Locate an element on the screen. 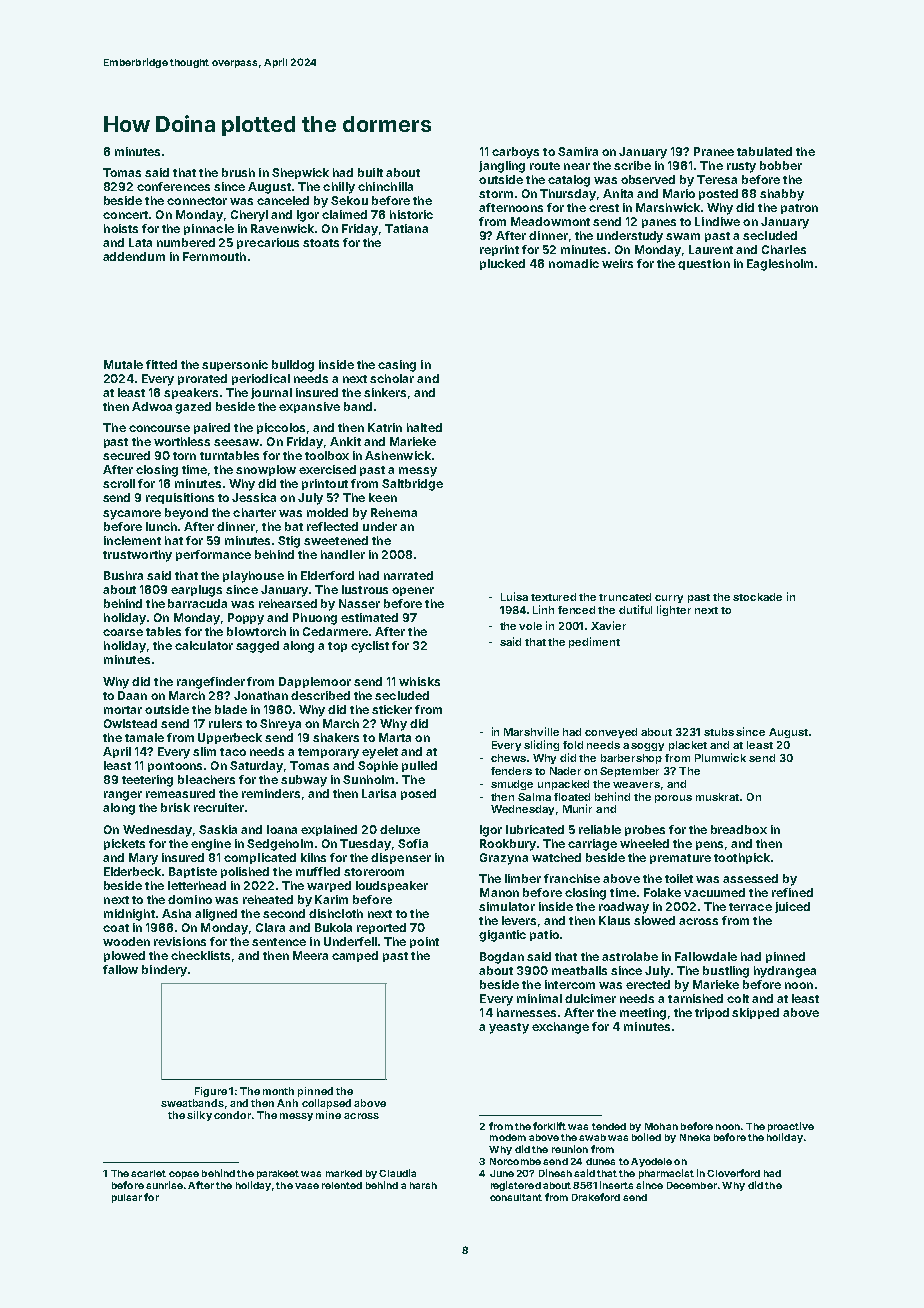 The height and width of the screenshot is (1308, 924). Marshville is located at coordinates (531, 731).
